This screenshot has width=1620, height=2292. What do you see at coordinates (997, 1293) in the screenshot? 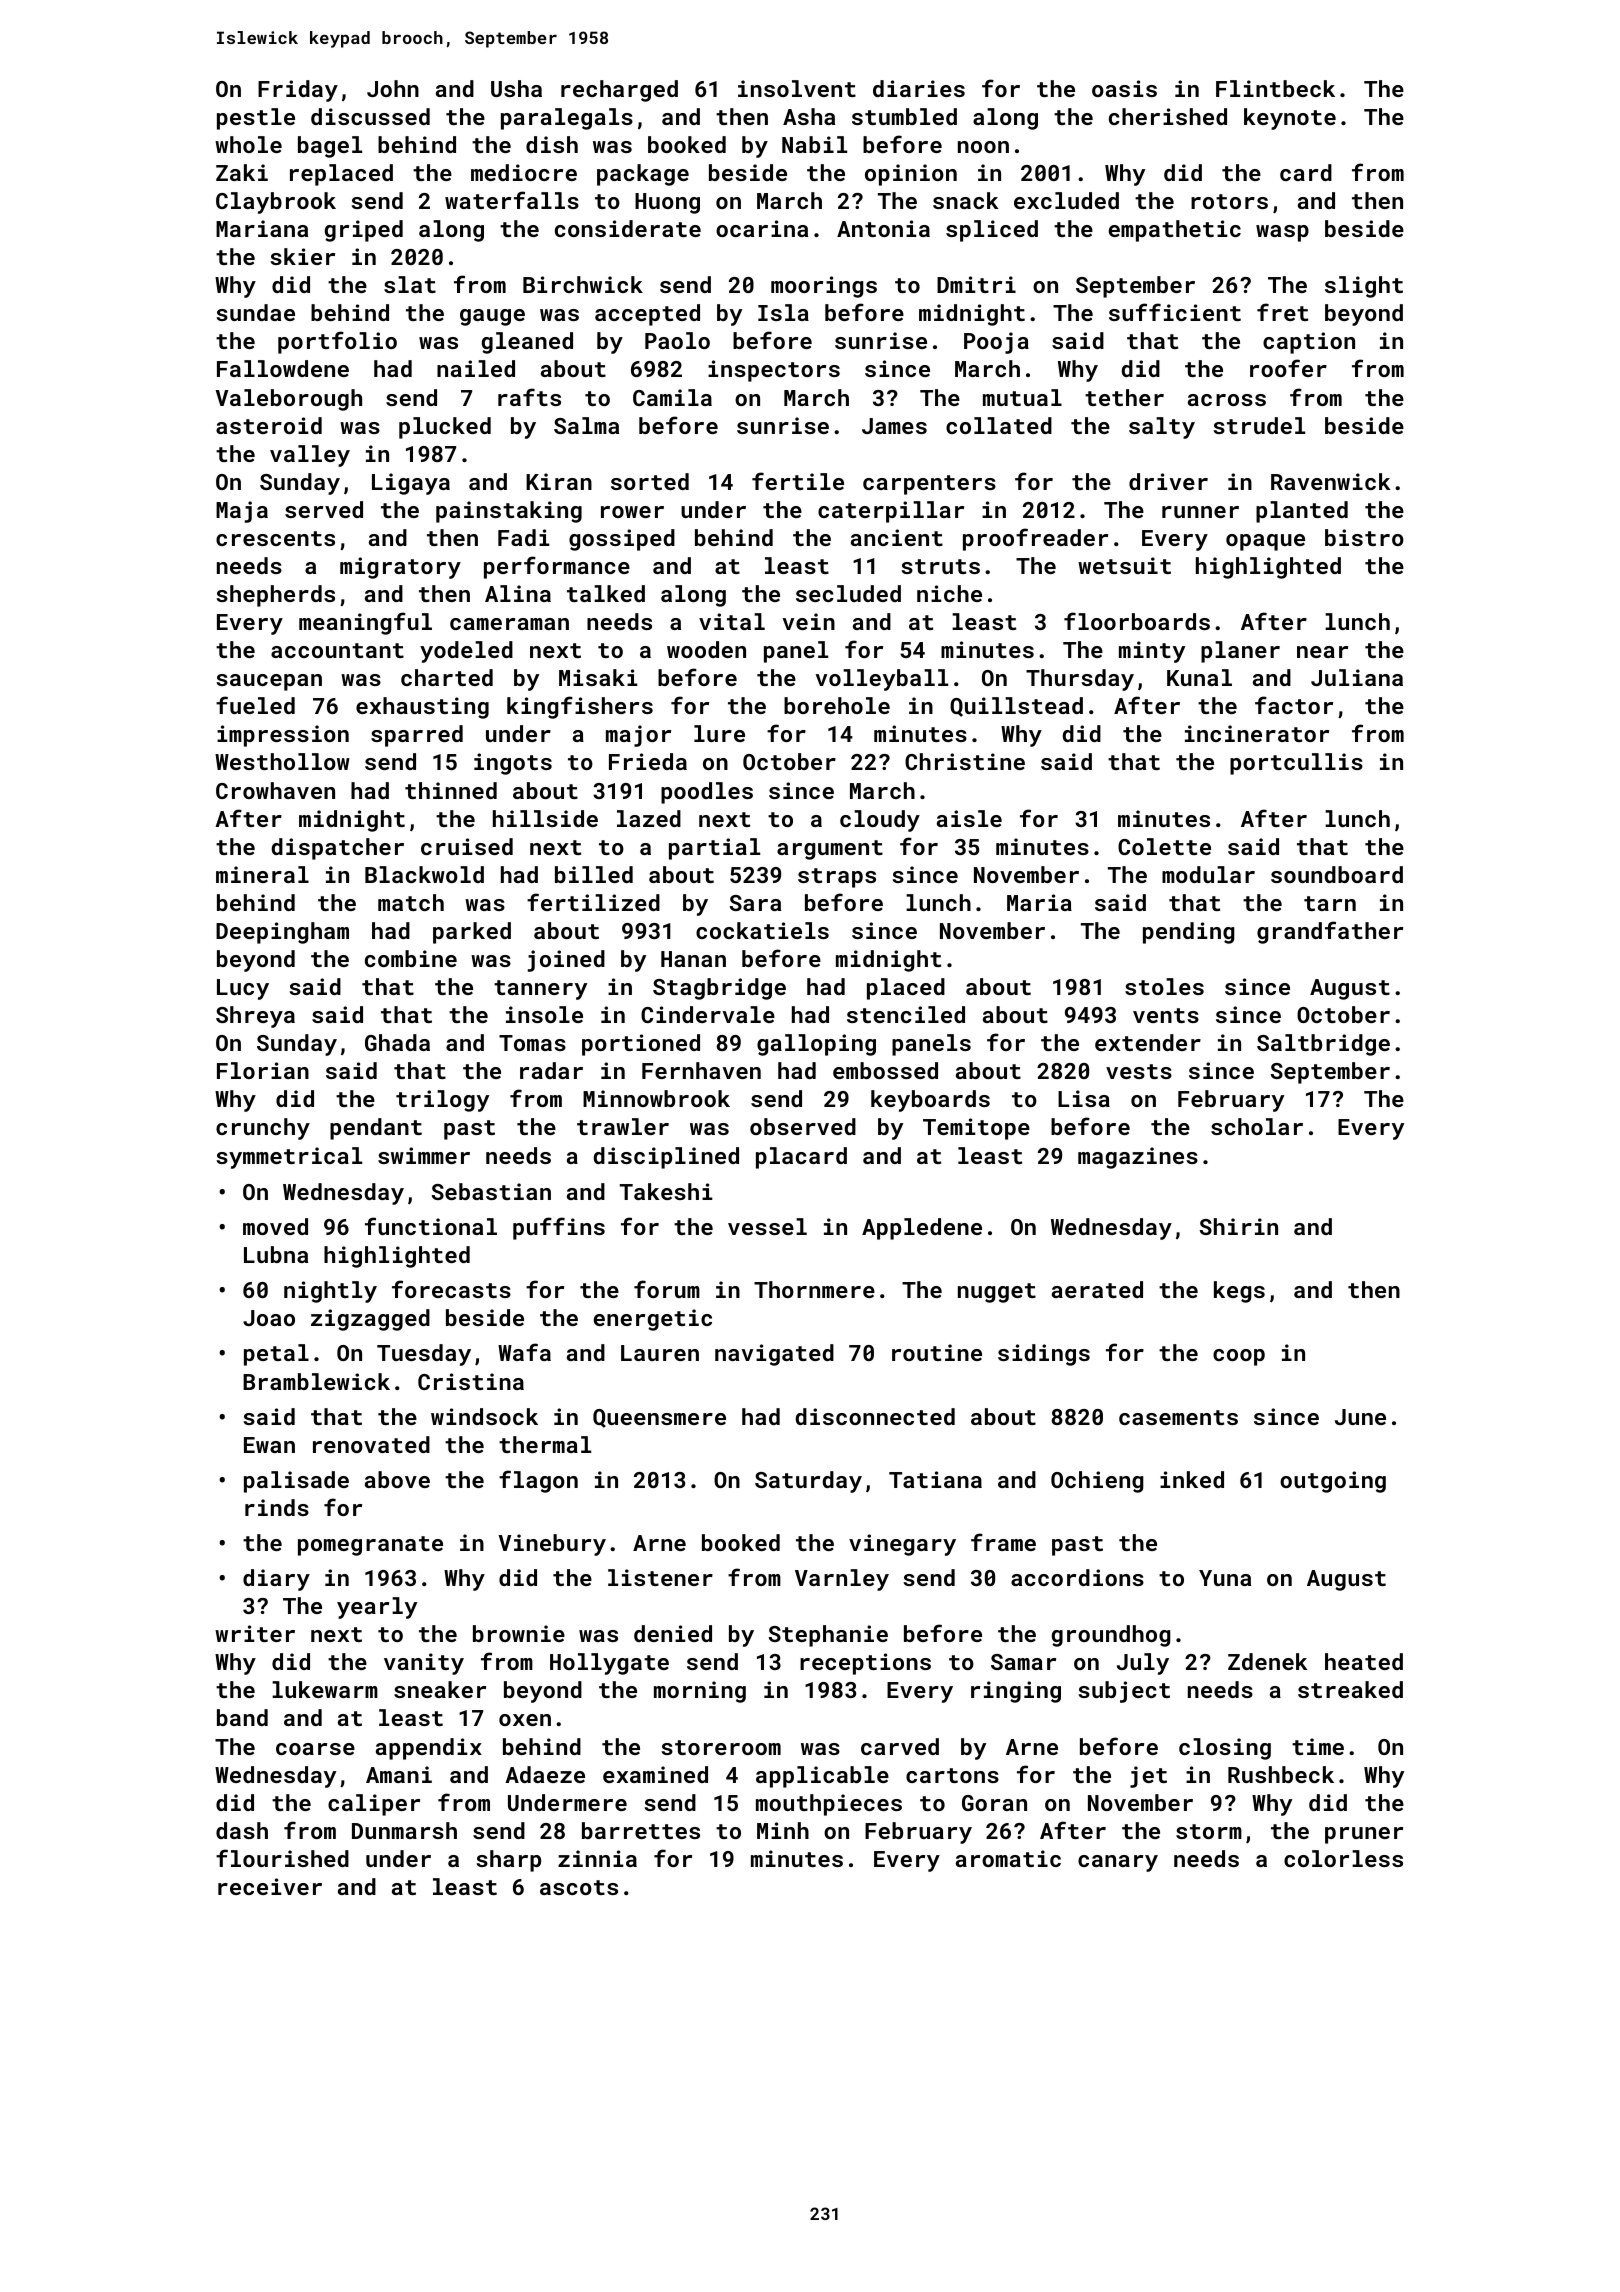
I see `nugget` at bounding box center [997, 1293].
